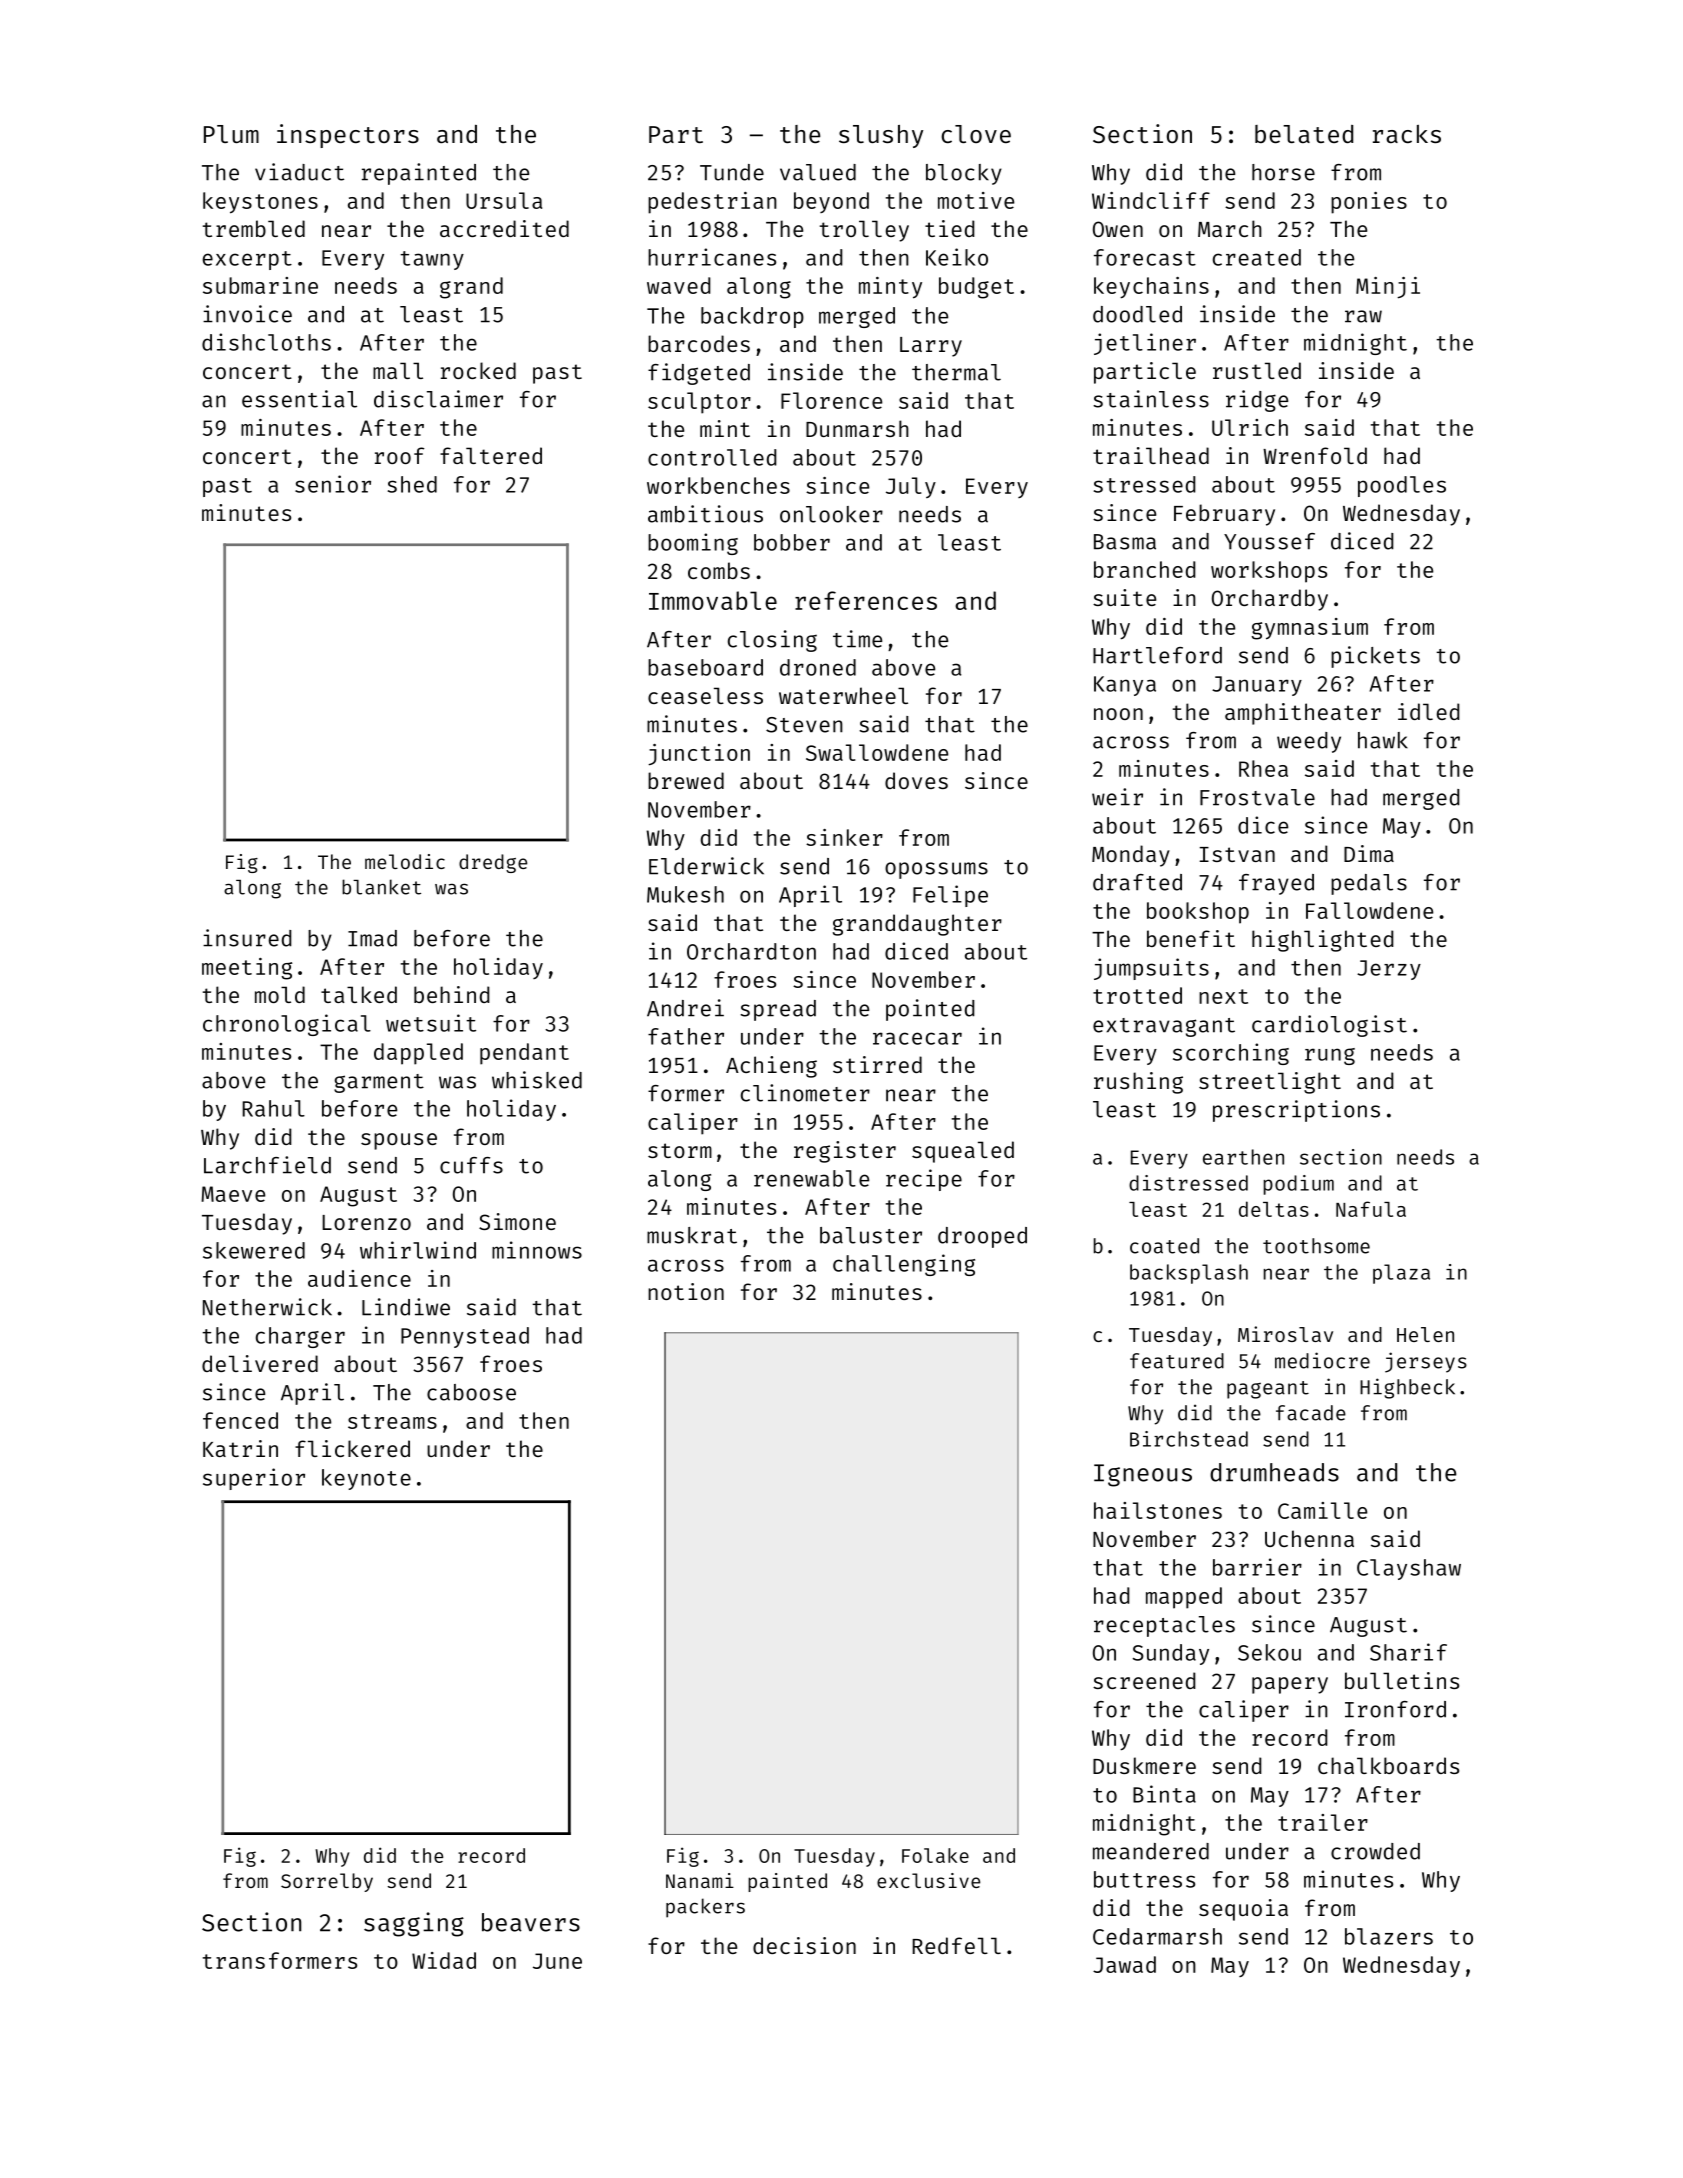 Image resolution: width=1683 pixels, height=2178 pixels. What do you see at coordinates (700, 1880) in the screenshot?
I see `Nanami` at bounding box center [700, 1880].
